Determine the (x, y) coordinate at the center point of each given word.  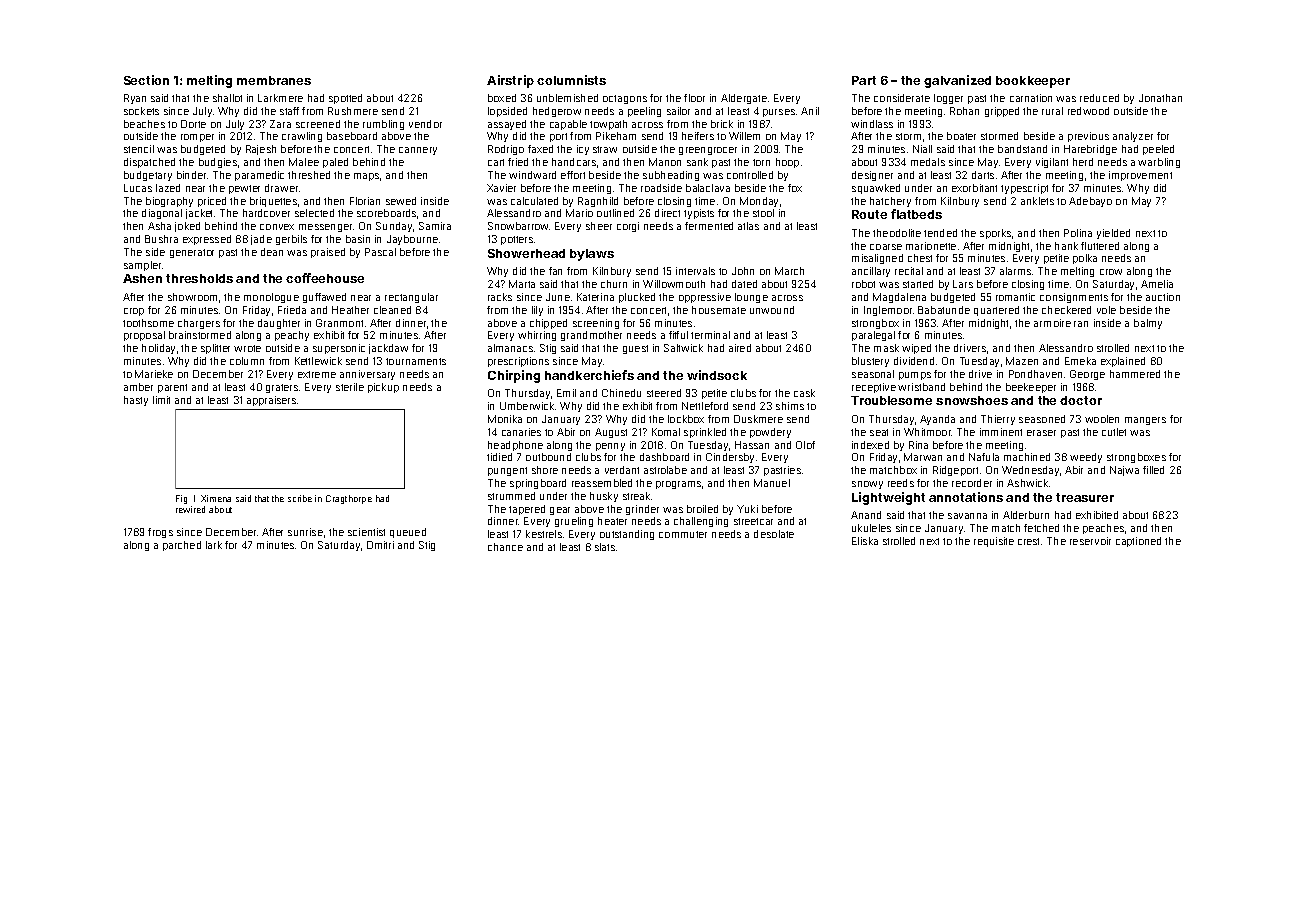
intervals (695, 271)
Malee (304, 162)
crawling (302, 137)
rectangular (411, 298)
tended (940, 233)
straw (605, 149)
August (611, 433)
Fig (181, 499)
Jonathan (1160, 98)
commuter (683, 534)
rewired (190, 509)
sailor (678, 111)
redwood (1088, 111)
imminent (1001, 432)
